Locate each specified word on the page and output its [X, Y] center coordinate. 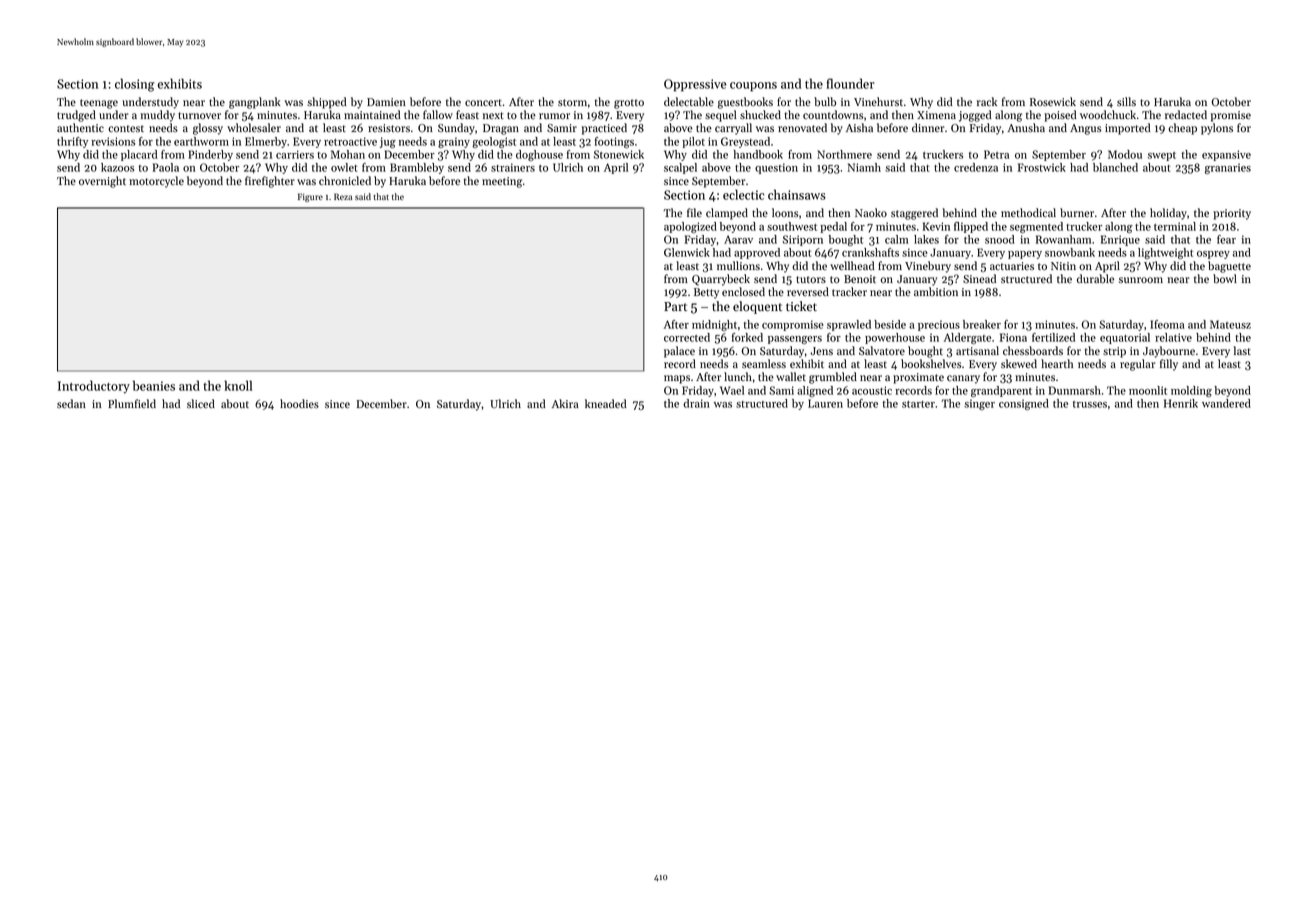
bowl [1225, 278]
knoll [238, 385]
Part [675, 306]
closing [134, 85]
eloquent [757, 307]
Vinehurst [878, 101]
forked [747, 337]
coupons [753, 87]
